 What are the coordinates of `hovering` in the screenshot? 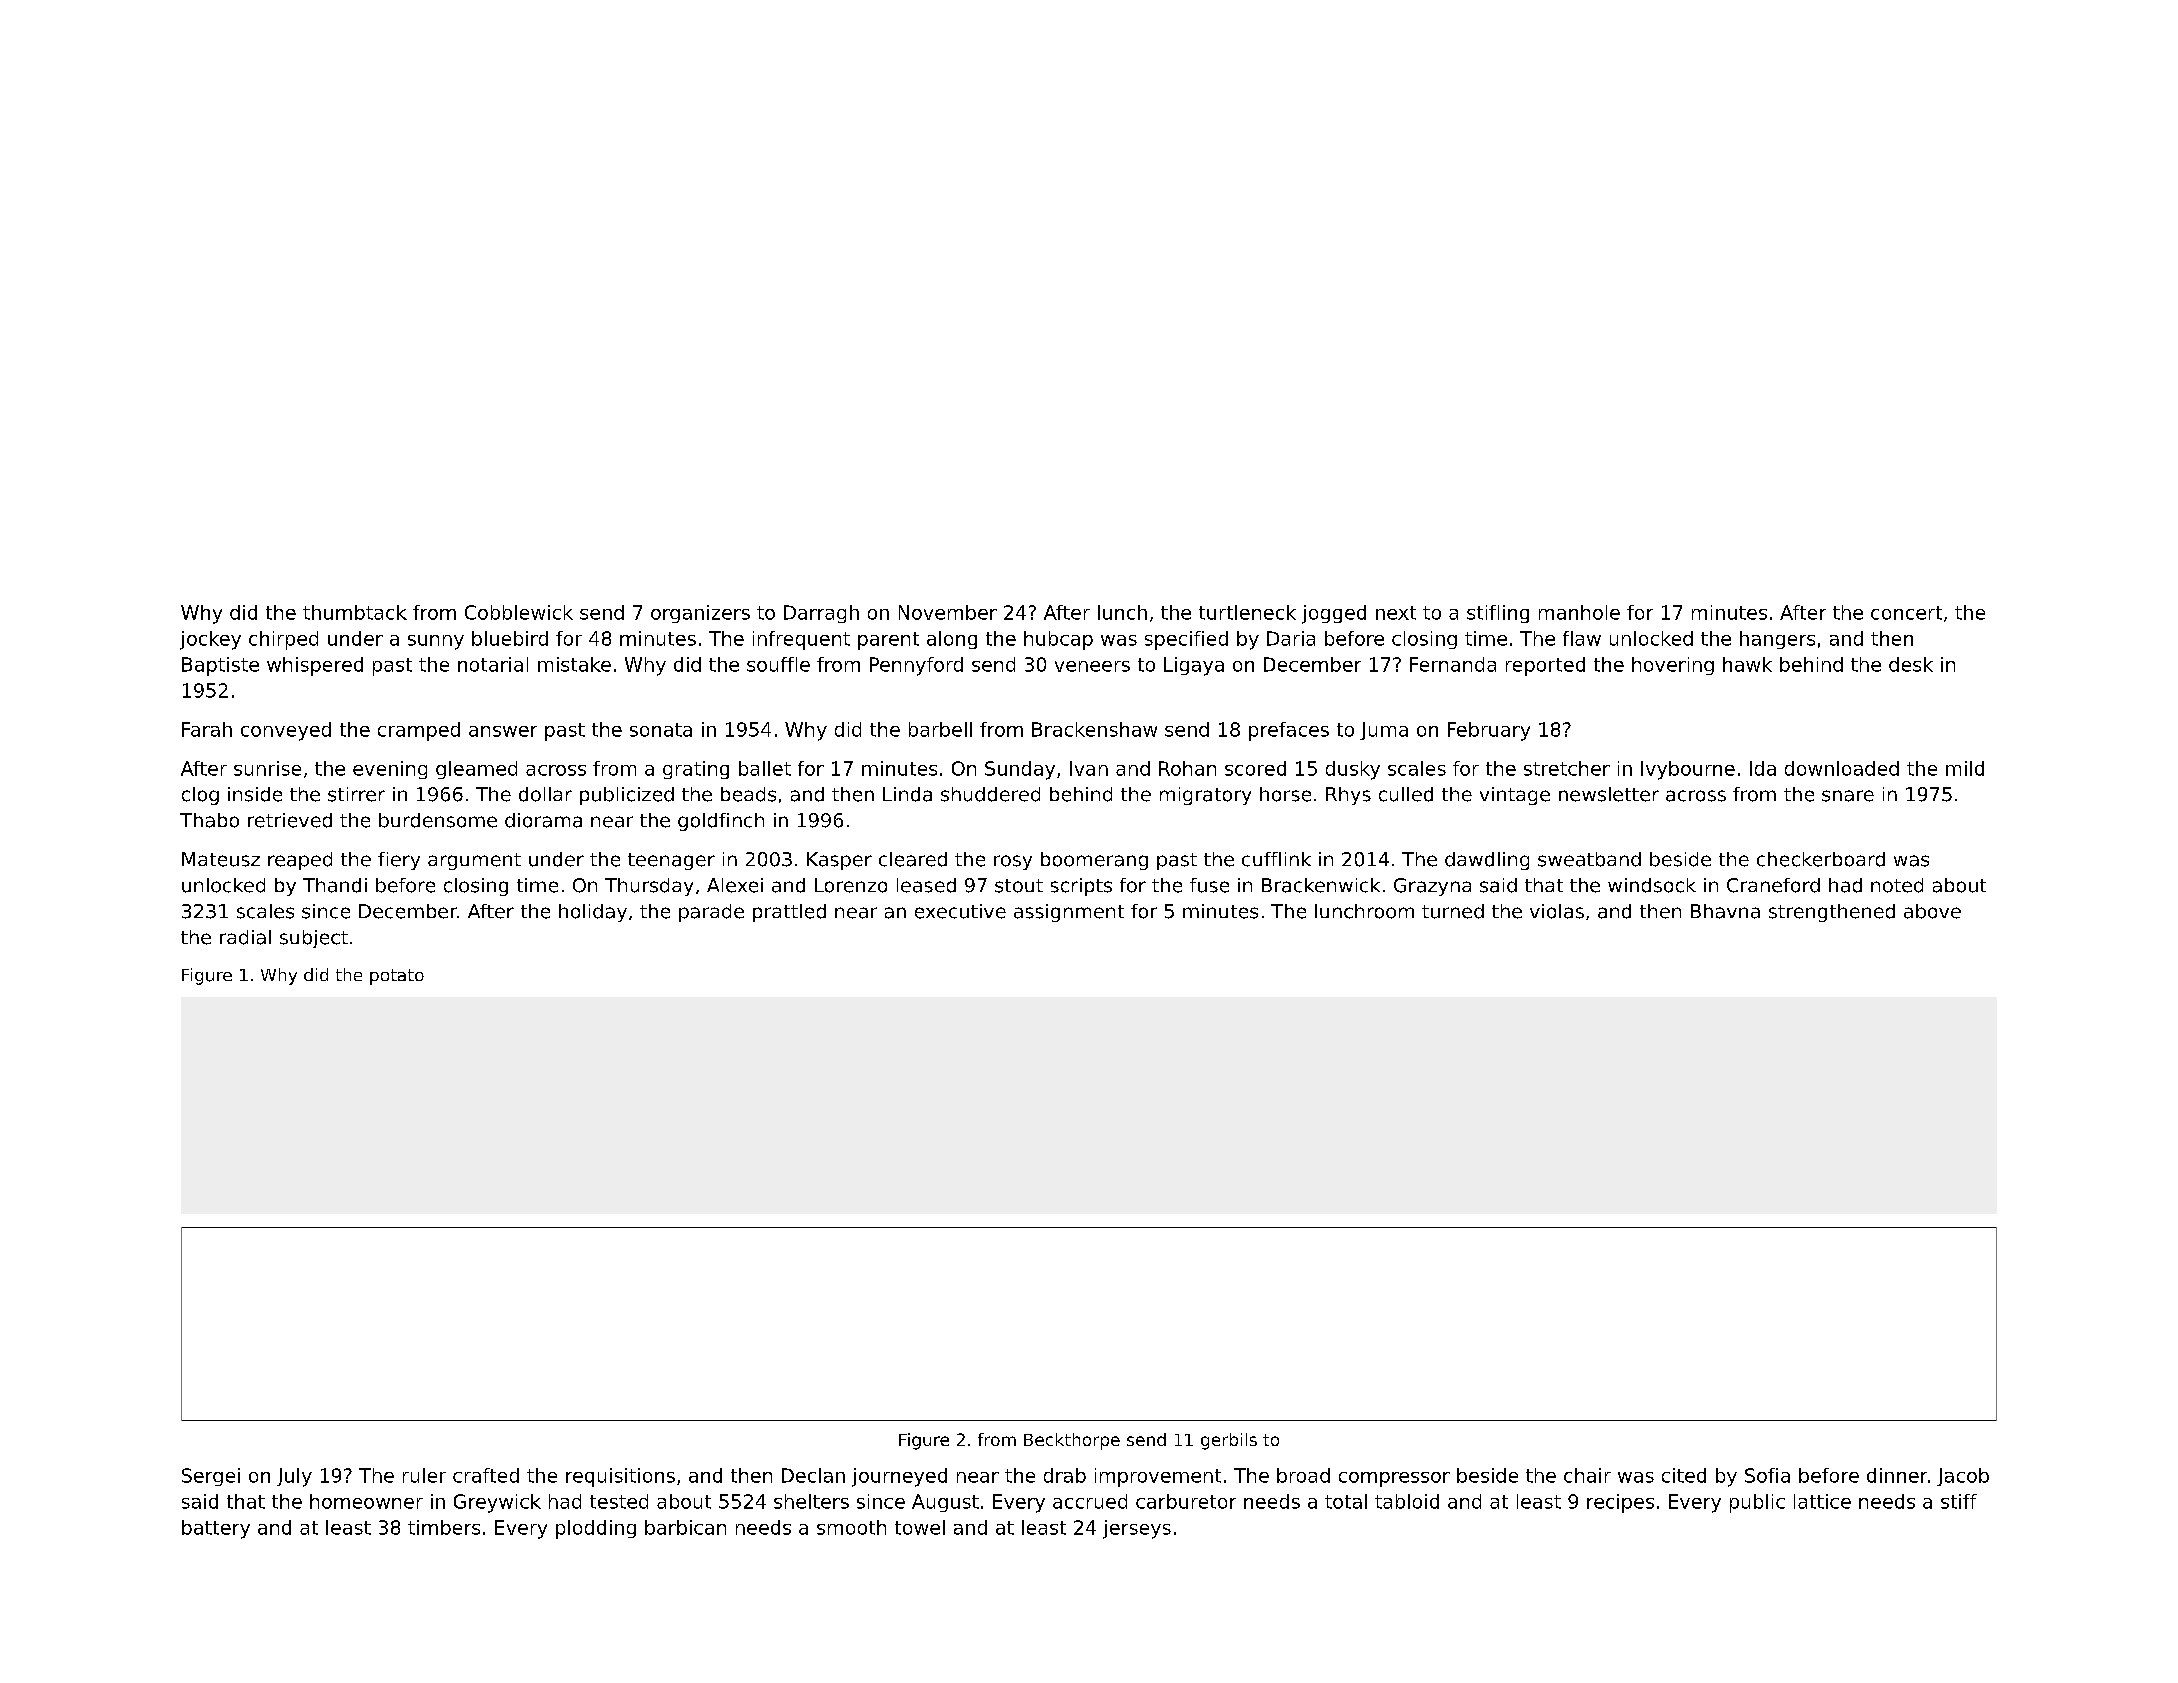 It's located at (1673, 666).
